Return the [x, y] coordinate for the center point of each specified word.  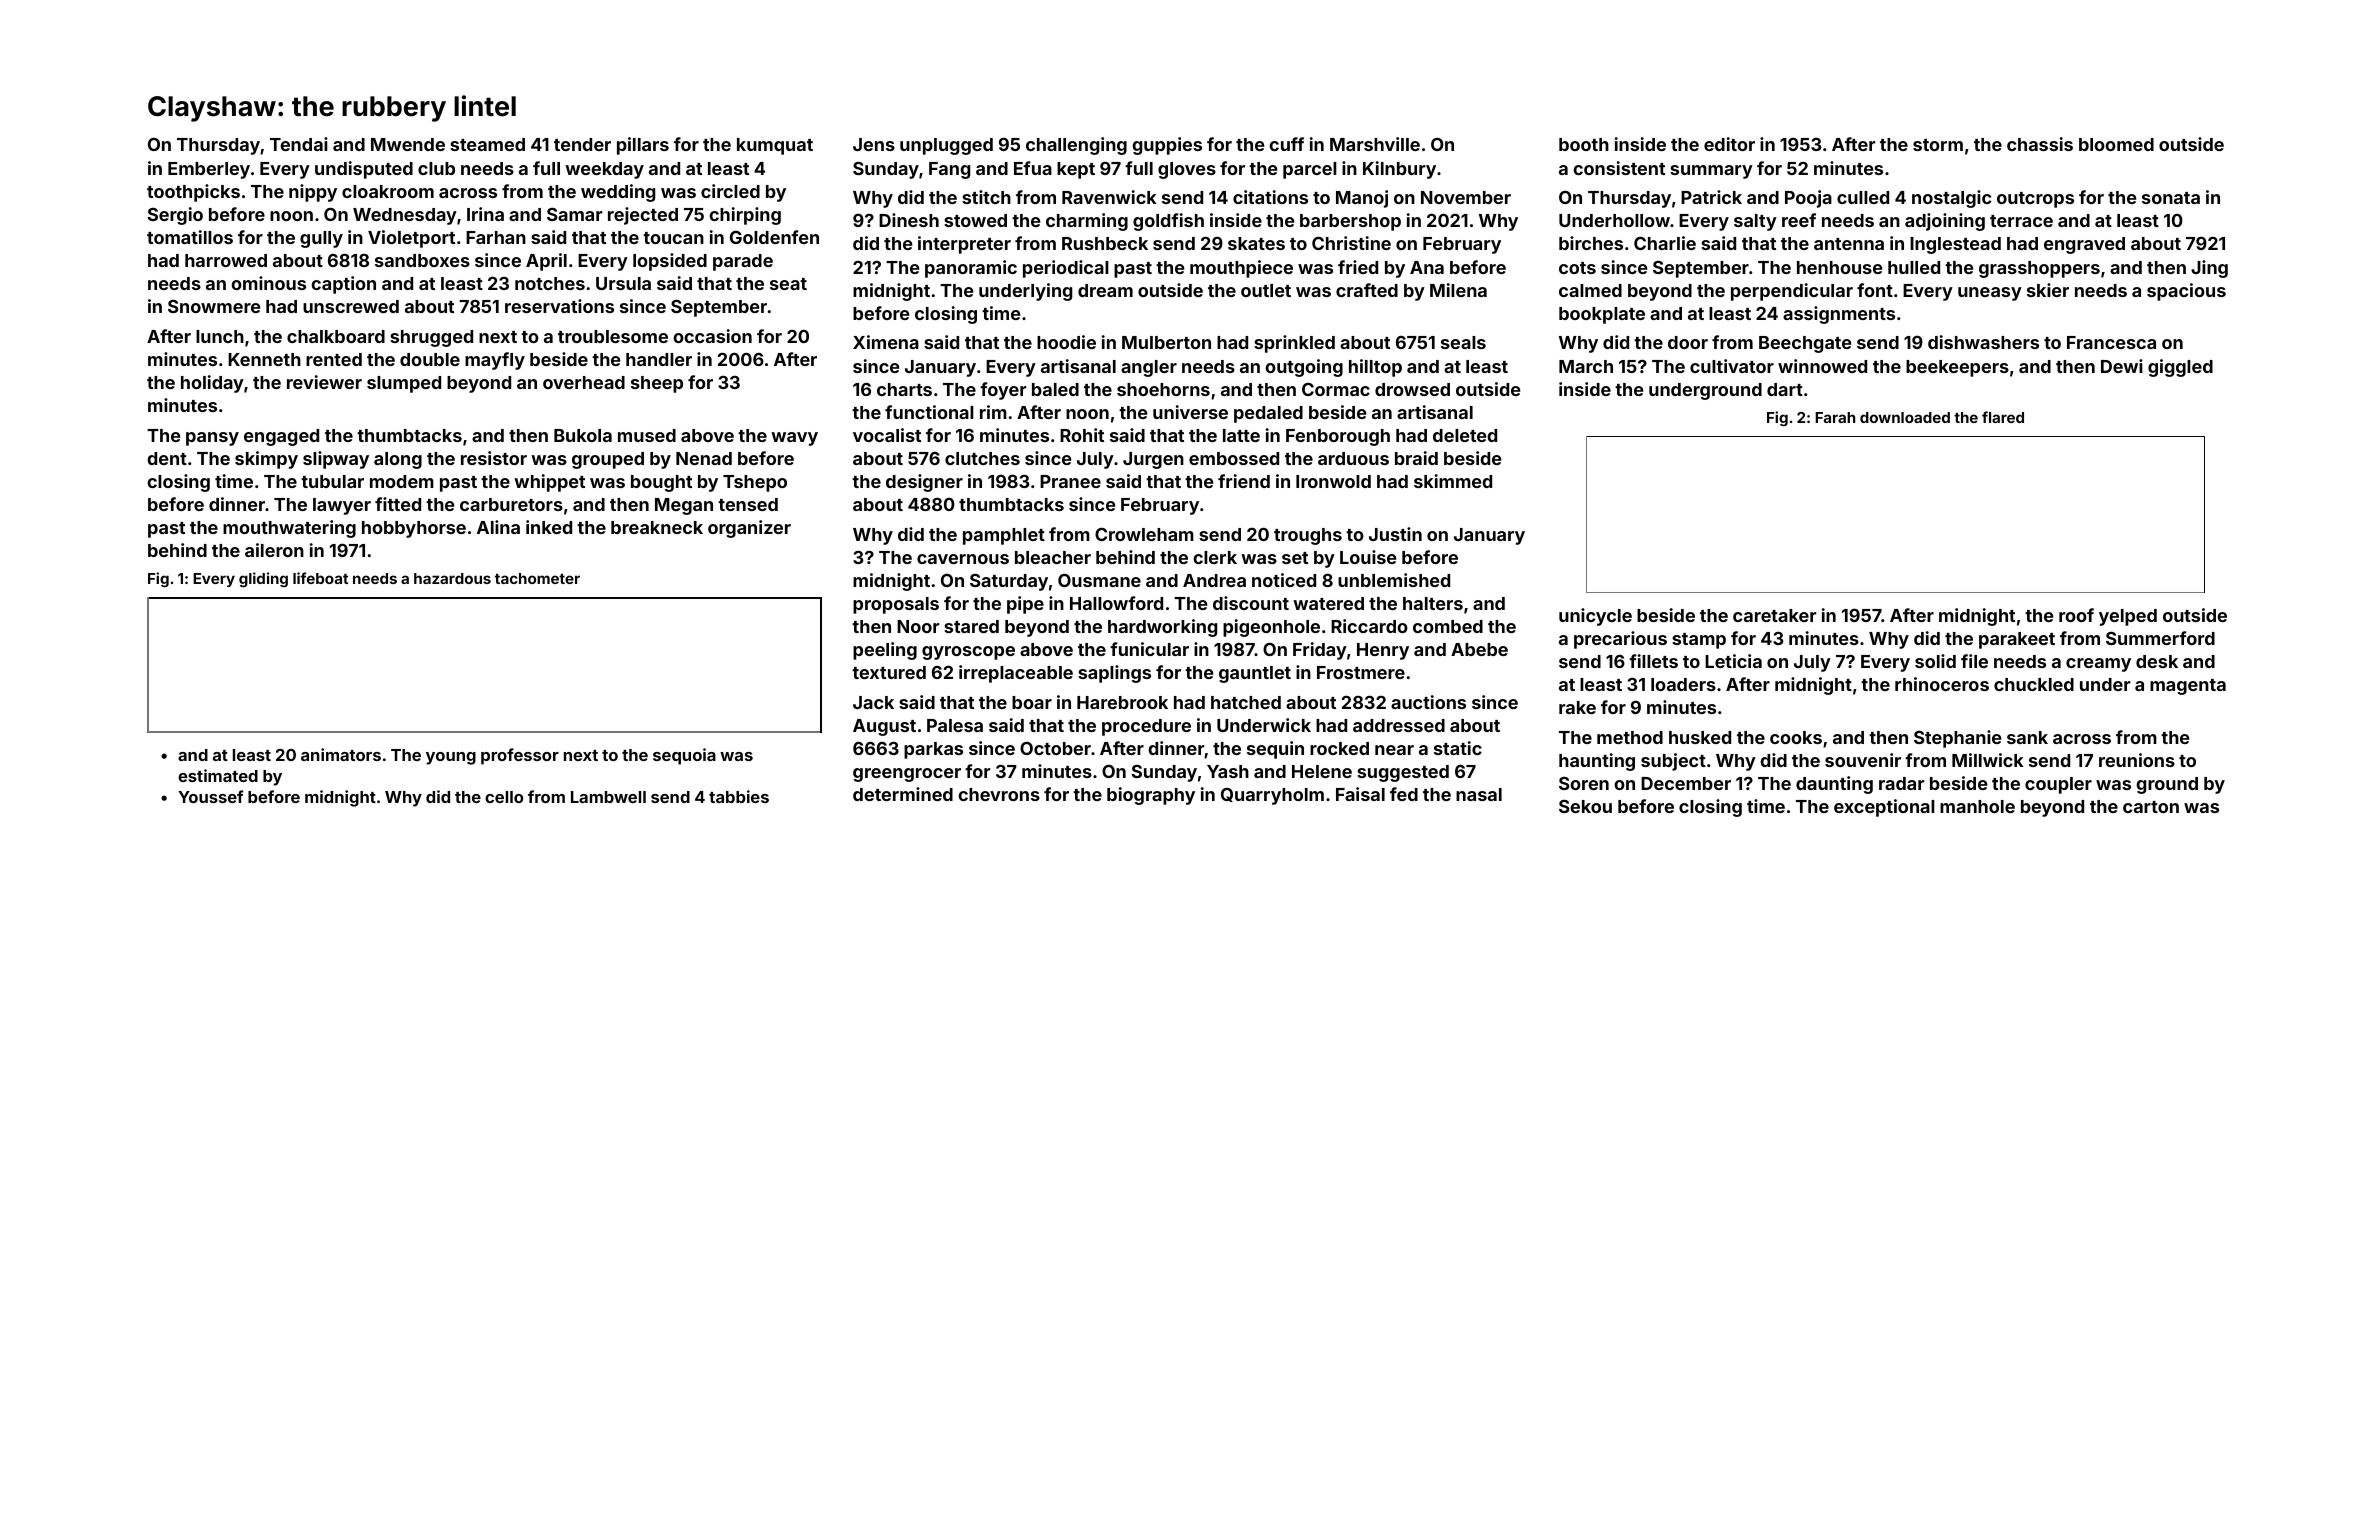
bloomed [2116, 144]
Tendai [299, 144]
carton [2151, 807]
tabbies [739, 796]
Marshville [1375, 144]
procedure [1146, 727]
